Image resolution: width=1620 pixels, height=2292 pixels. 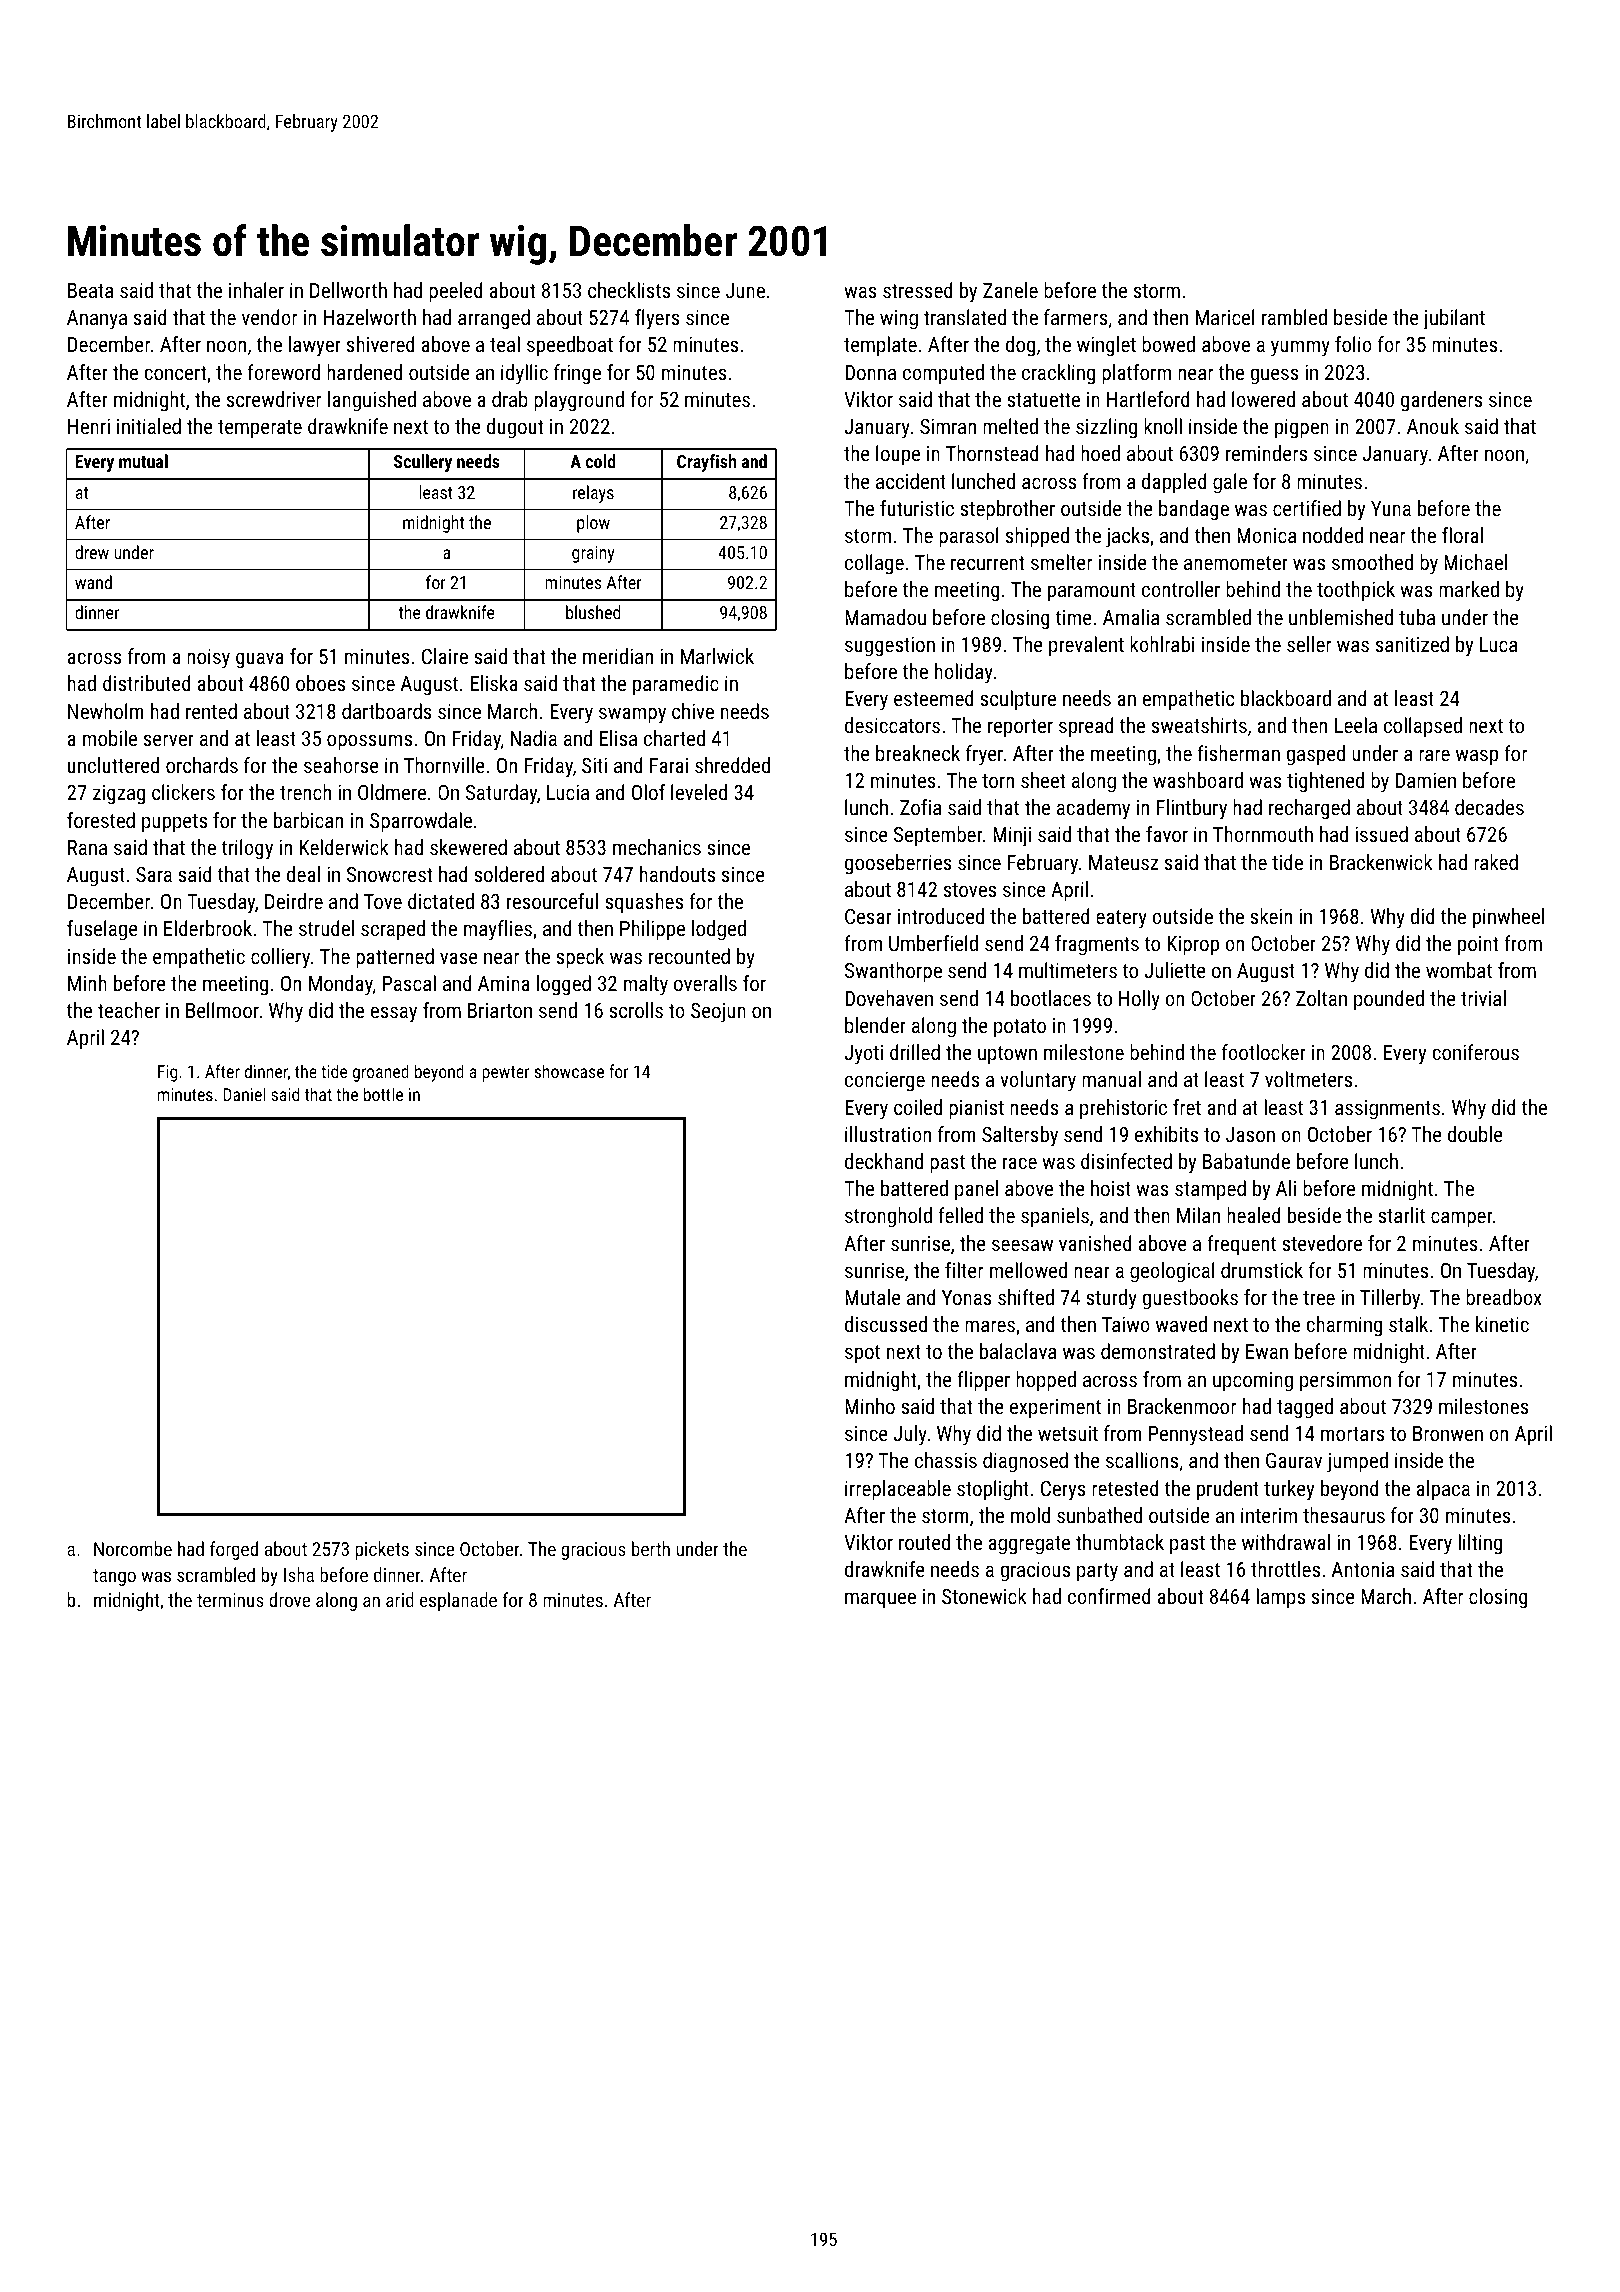 What do you see at coordinates (1010, 290) in the screenshot?
I see `Zanele` at bounding box center [1010, 290].
